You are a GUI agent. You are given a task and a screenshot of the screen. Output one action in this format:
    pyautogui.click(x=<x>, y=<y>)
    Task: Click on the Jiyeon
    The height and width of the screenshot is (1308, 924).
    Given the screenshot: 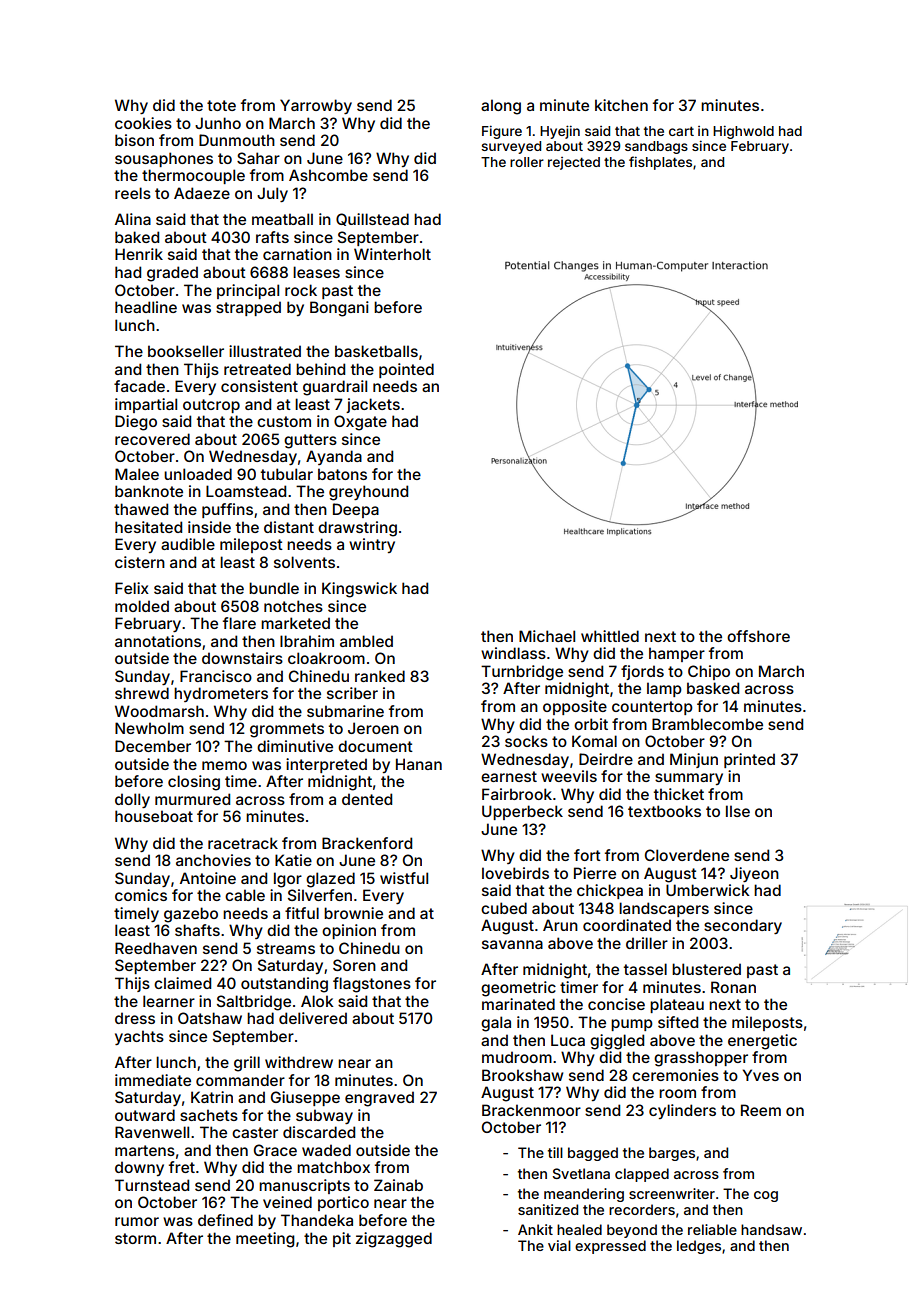 What is the action you would take?
    pyautogui.click(x=754, y=874)
